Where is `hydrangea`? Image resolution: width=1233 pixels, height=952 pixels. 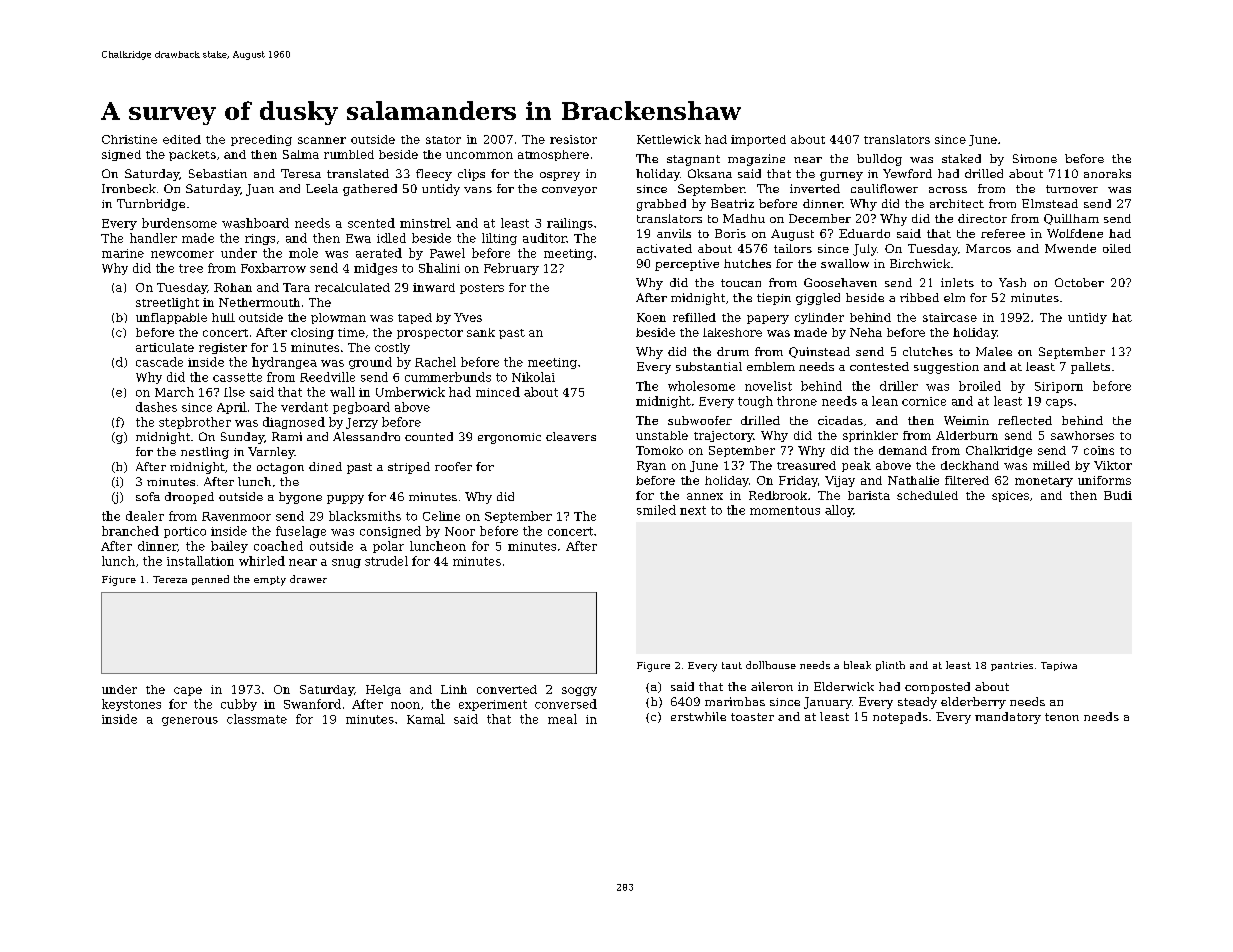 hydrangea is located at coordinates (284, 363).
